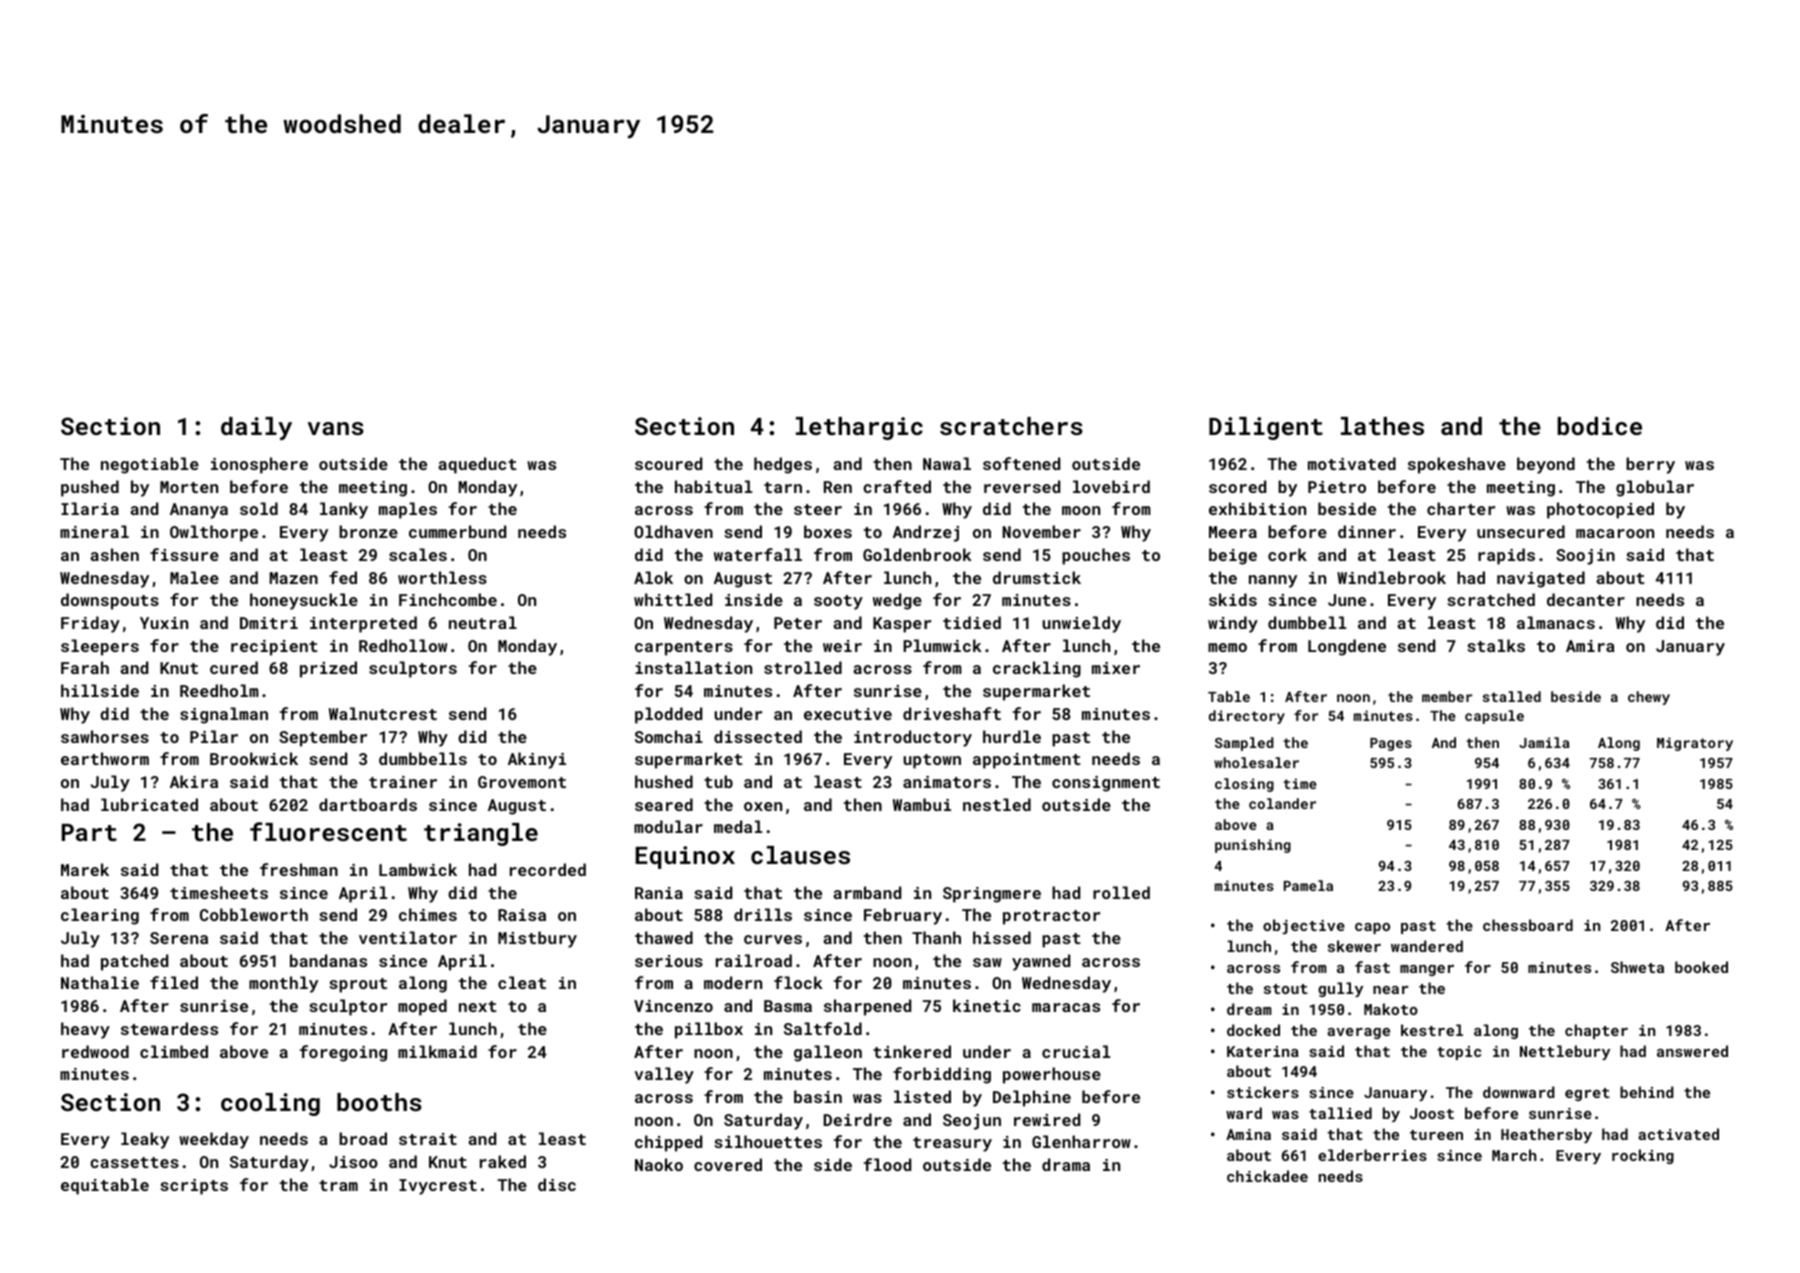 The height and width of the screenshot is (1273, 1800). Describe the element at coordinates (1586, 599) in the screenshot. I see `decanter` at that location.
